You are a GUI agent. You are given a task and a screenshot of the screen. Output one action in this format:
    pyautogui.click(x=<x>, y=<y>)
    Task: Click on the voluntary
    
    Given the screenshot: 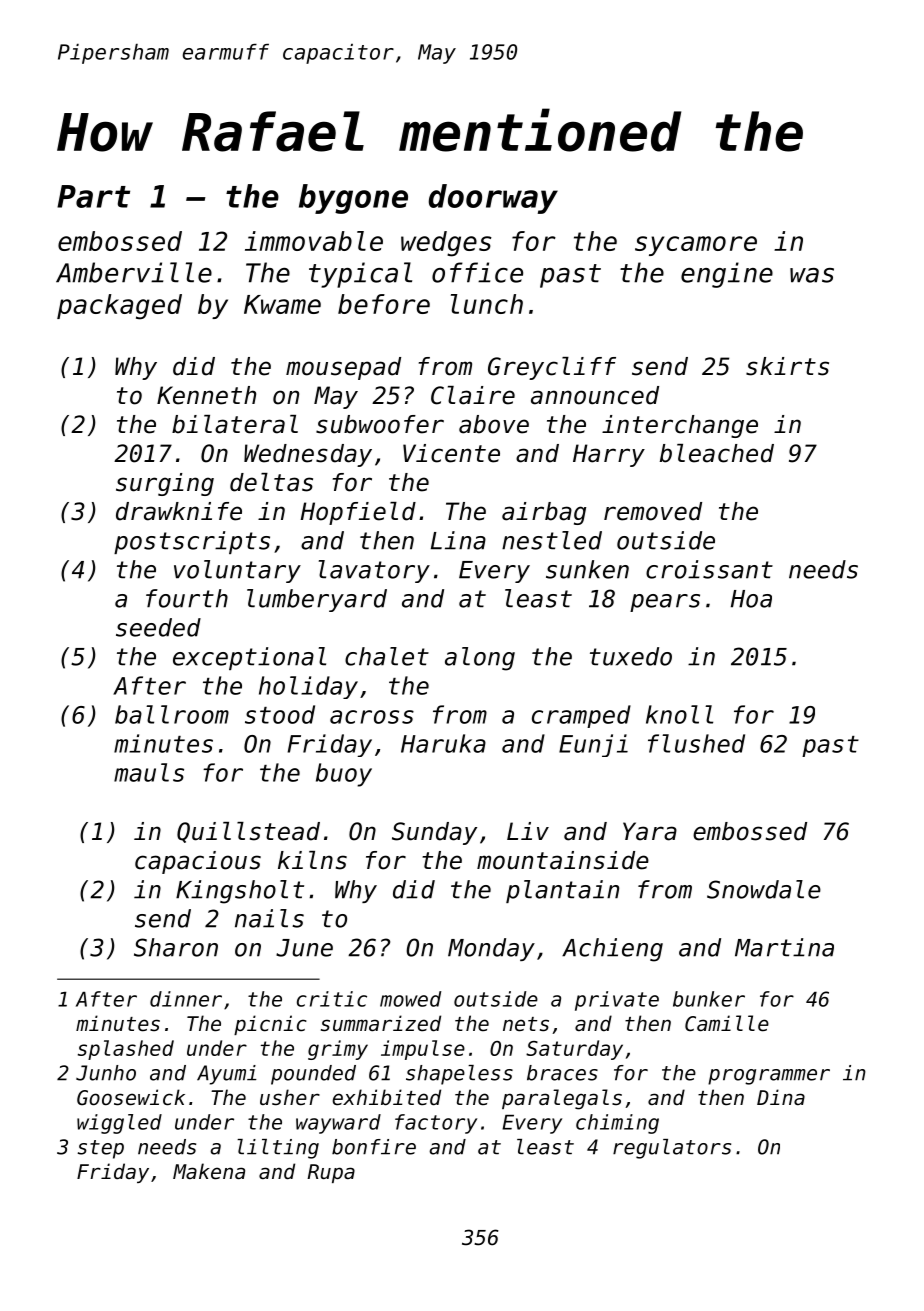 What is the action you would take?
    pyautogui.click(x=237, y=571)
